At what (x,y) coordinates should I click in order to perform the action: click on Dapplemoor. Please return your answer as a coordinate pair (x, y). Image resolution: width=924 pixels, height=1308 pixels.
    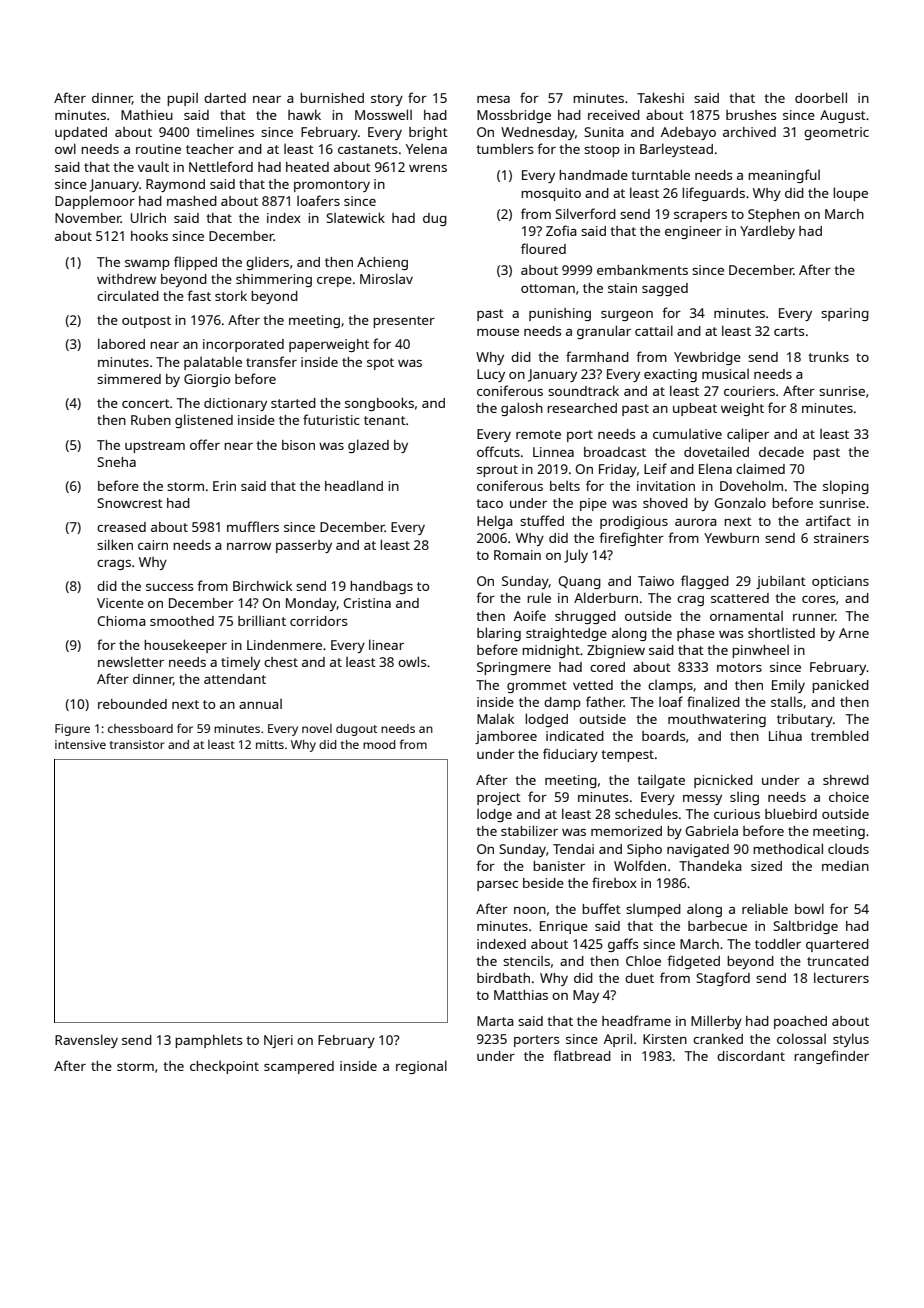
    Looking at the image, I should click on (95, 202).
